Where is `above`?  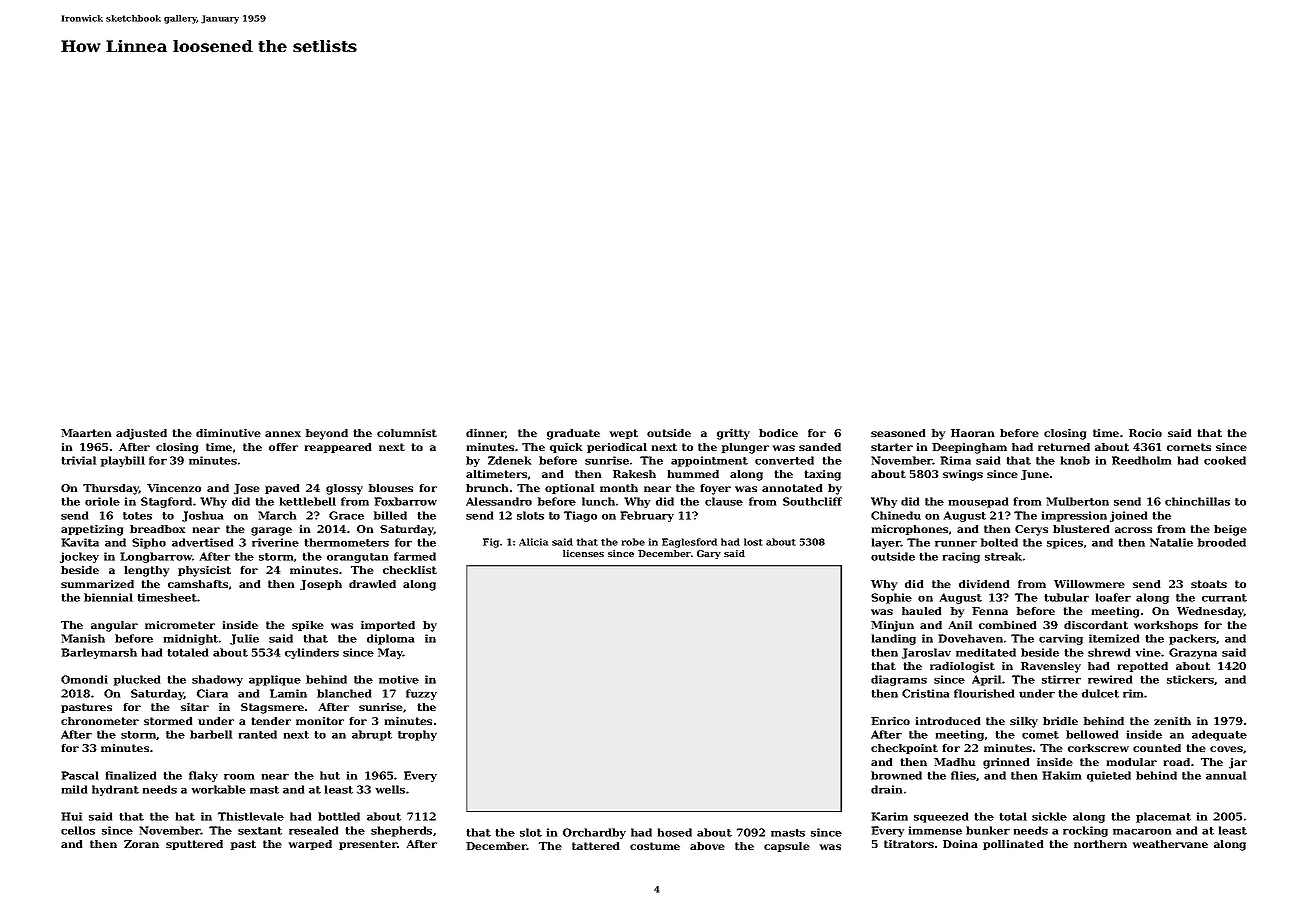 above is located at coordinates (707, 846).
